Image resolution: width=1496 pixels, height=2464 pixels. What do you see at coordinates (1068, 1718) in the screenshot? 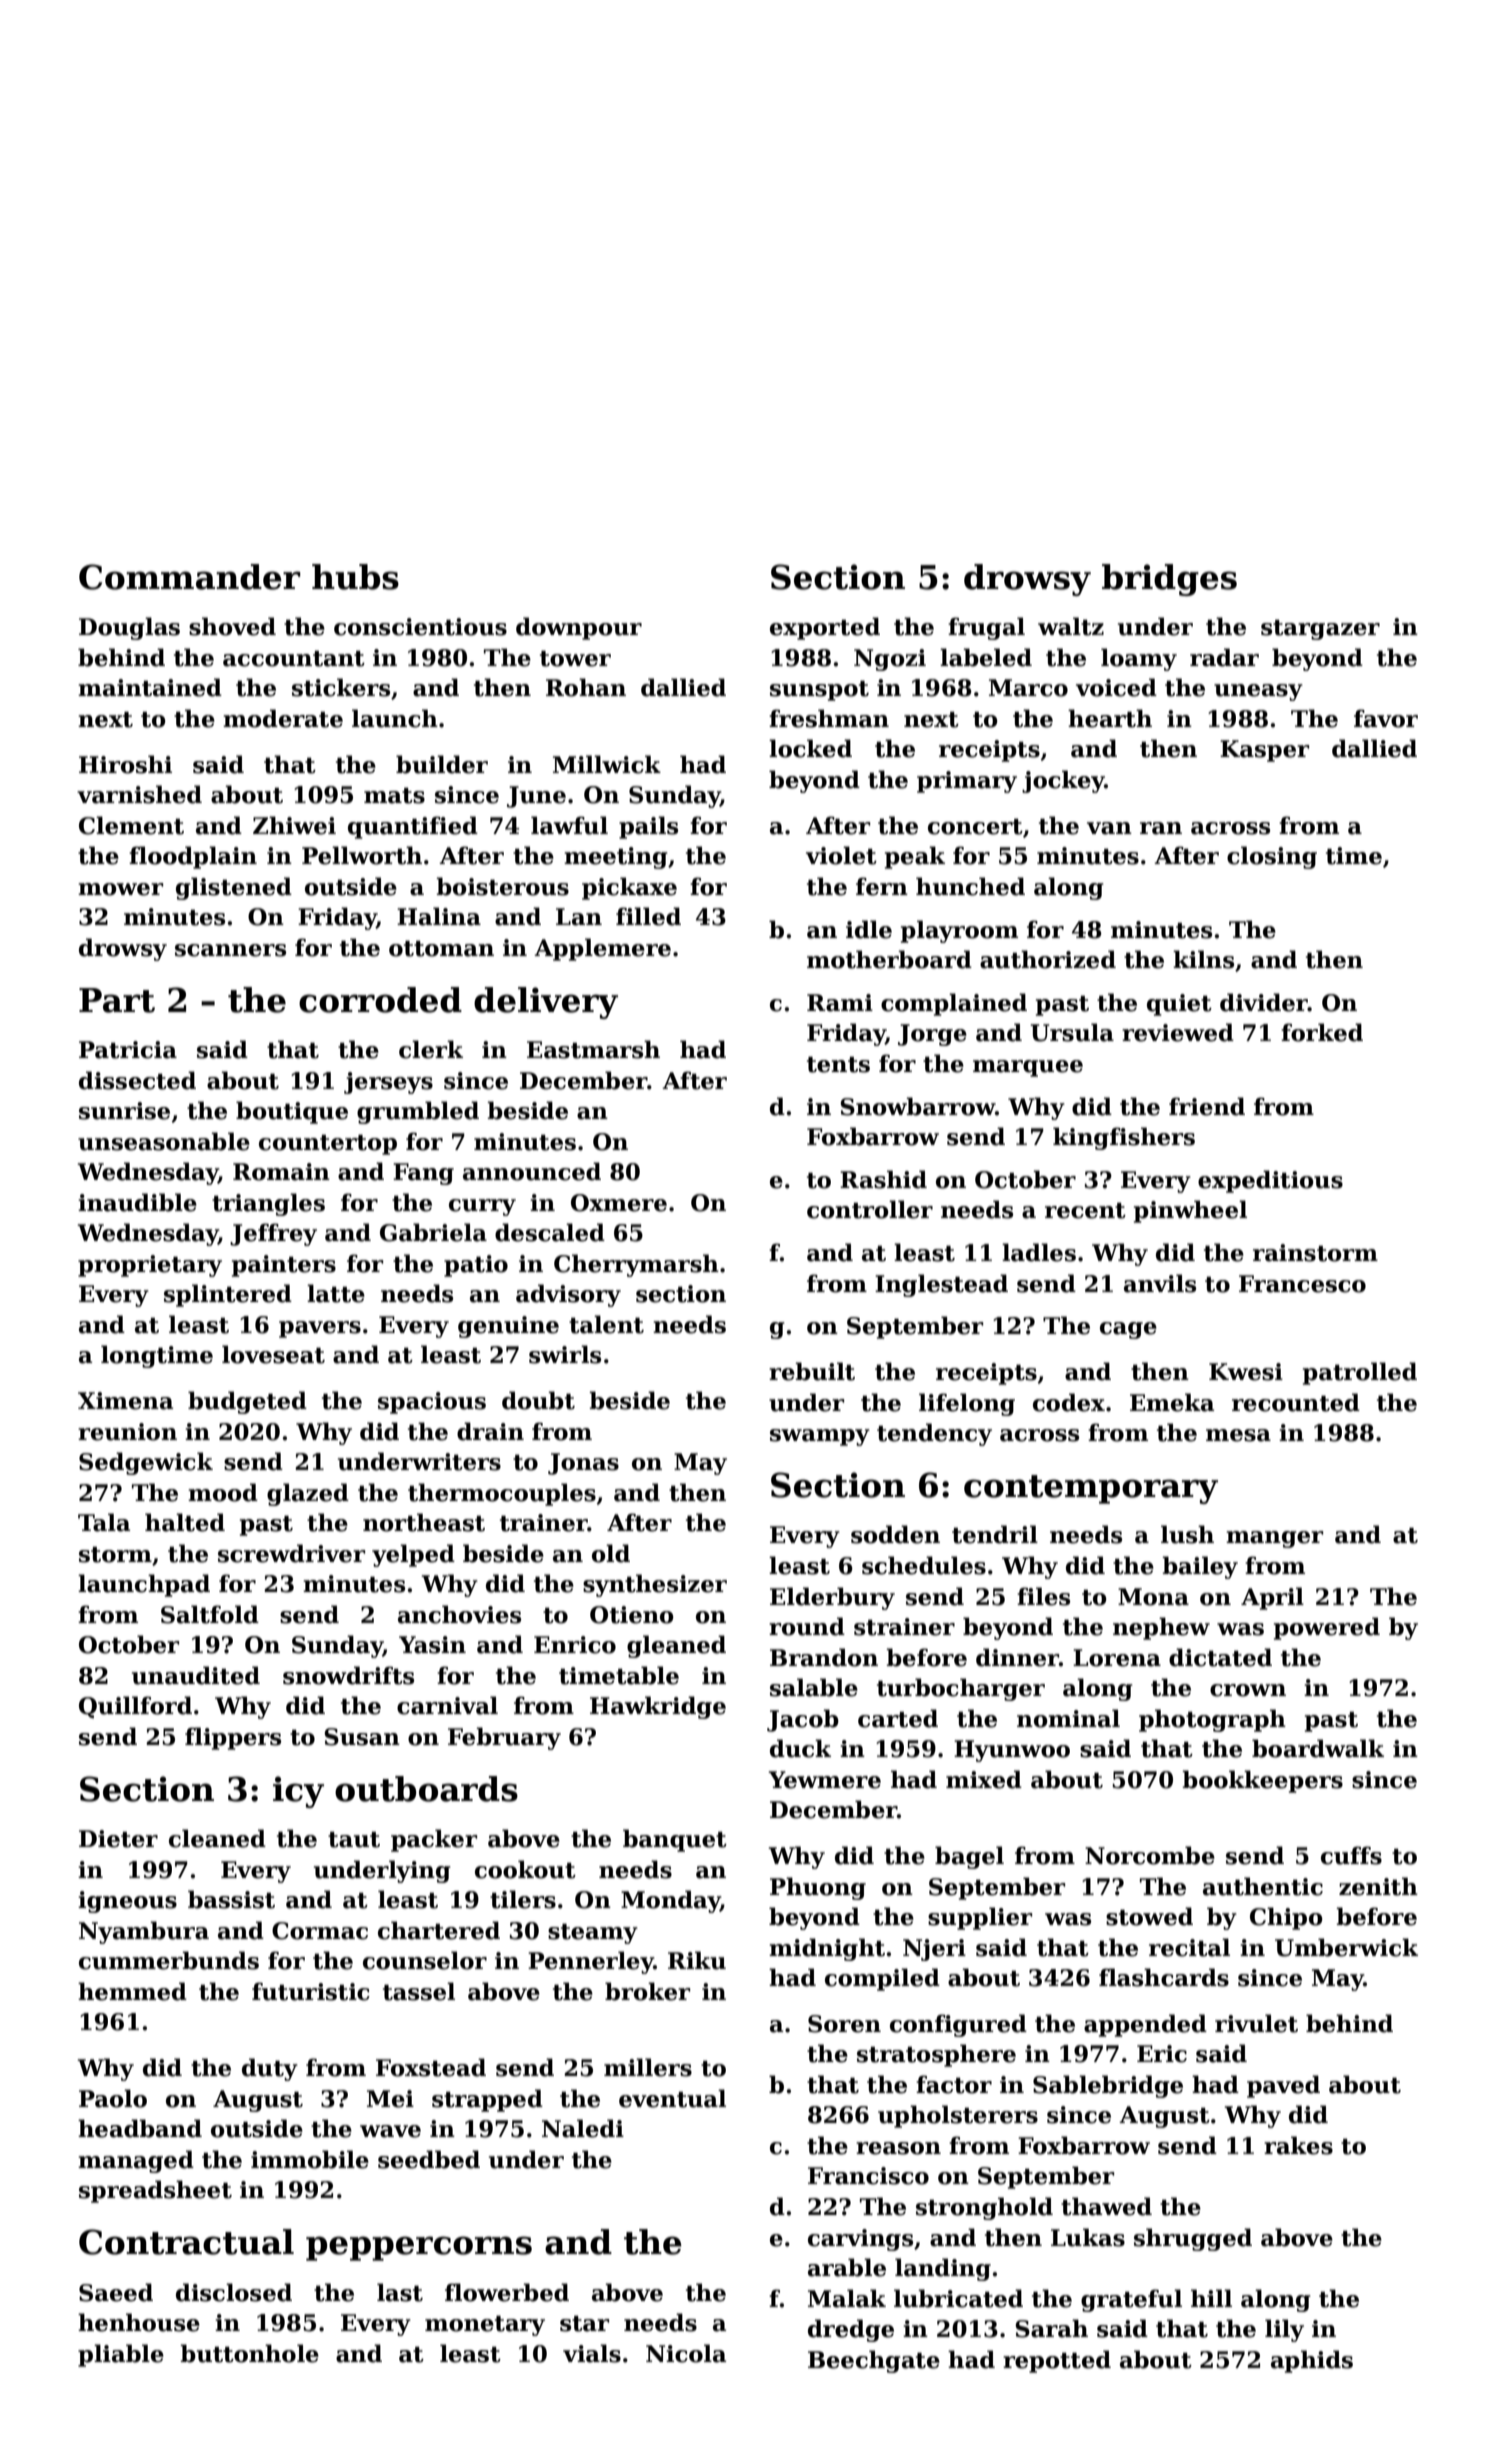
I see `nominal` at bounding box center [1068, 1718].
